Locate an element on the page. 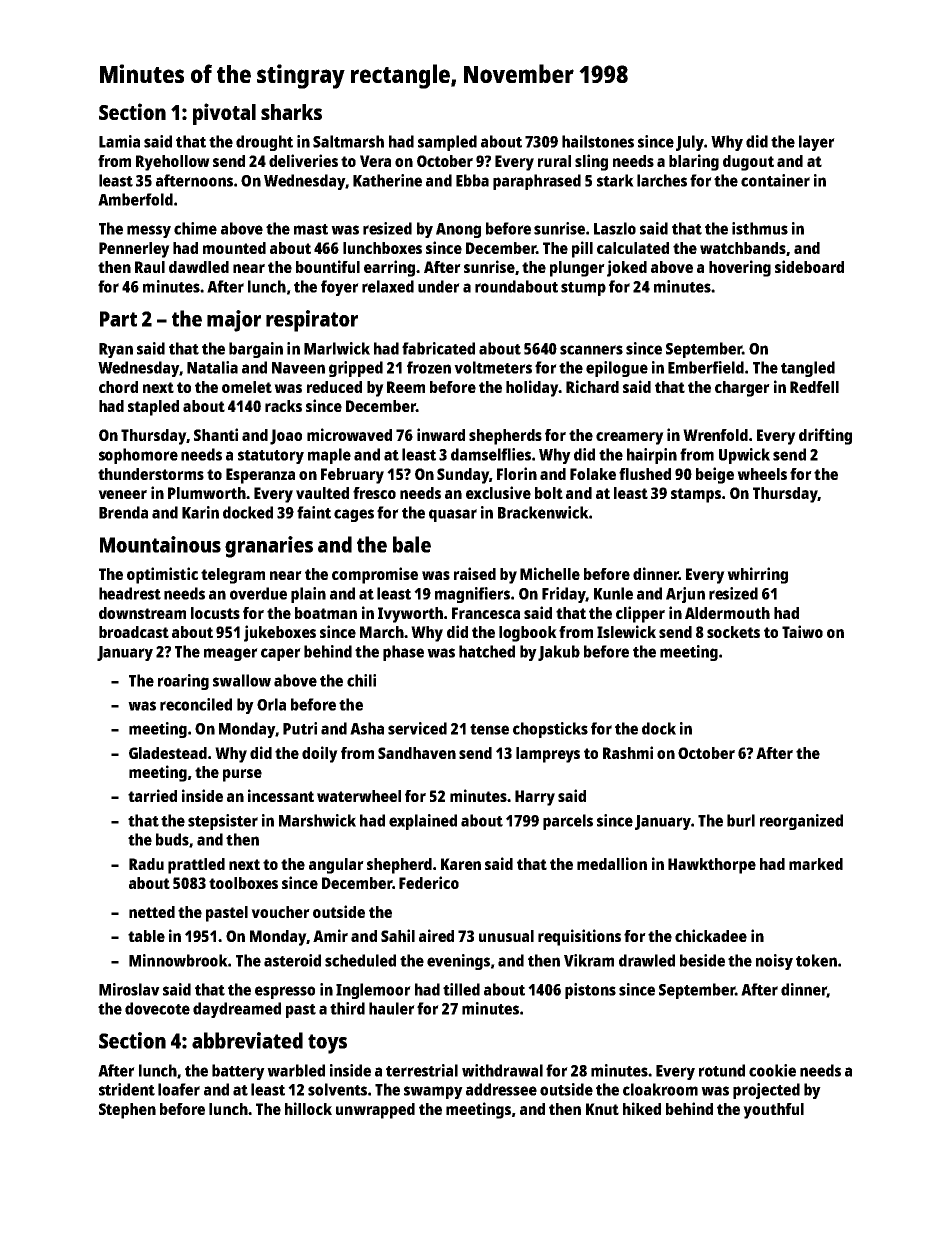 The height and width of the page is (1233, 952). larches is located at coordinates (662, 180).
